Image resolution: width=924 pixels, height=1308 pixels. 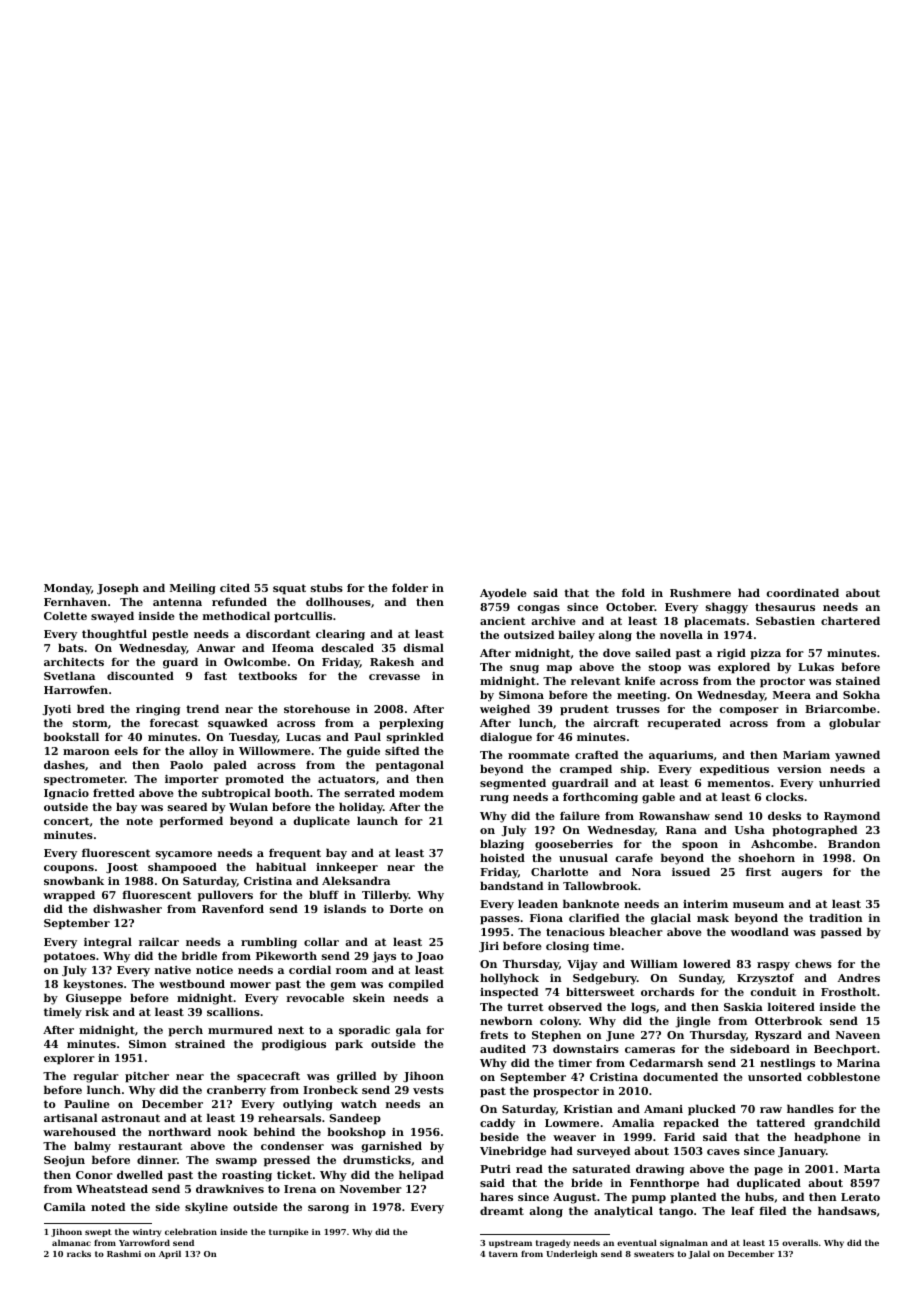 I want to click on April, so click(x=170, y=1254).
